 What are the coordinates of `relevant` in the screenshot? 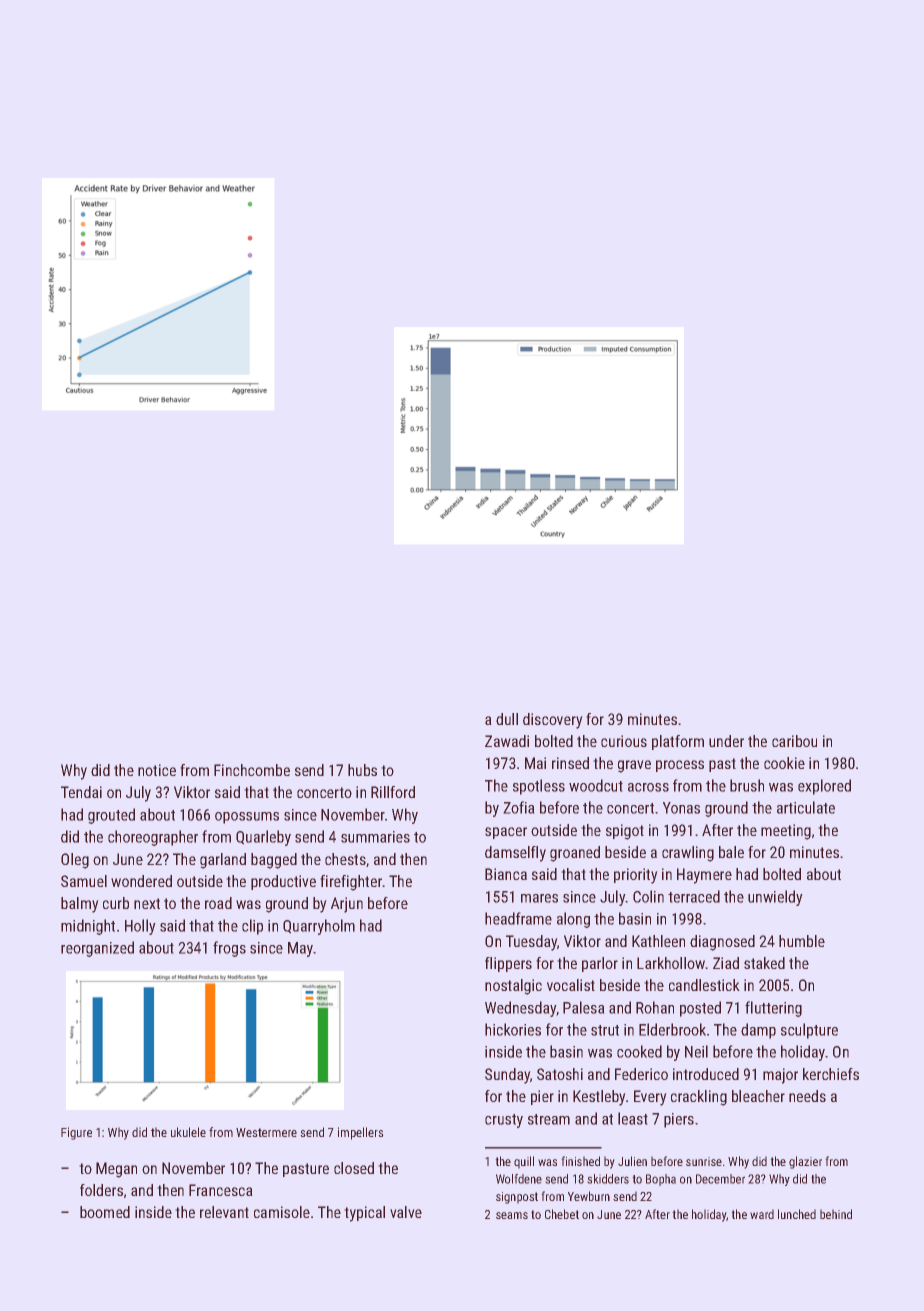 It's located at (224, 1212).
